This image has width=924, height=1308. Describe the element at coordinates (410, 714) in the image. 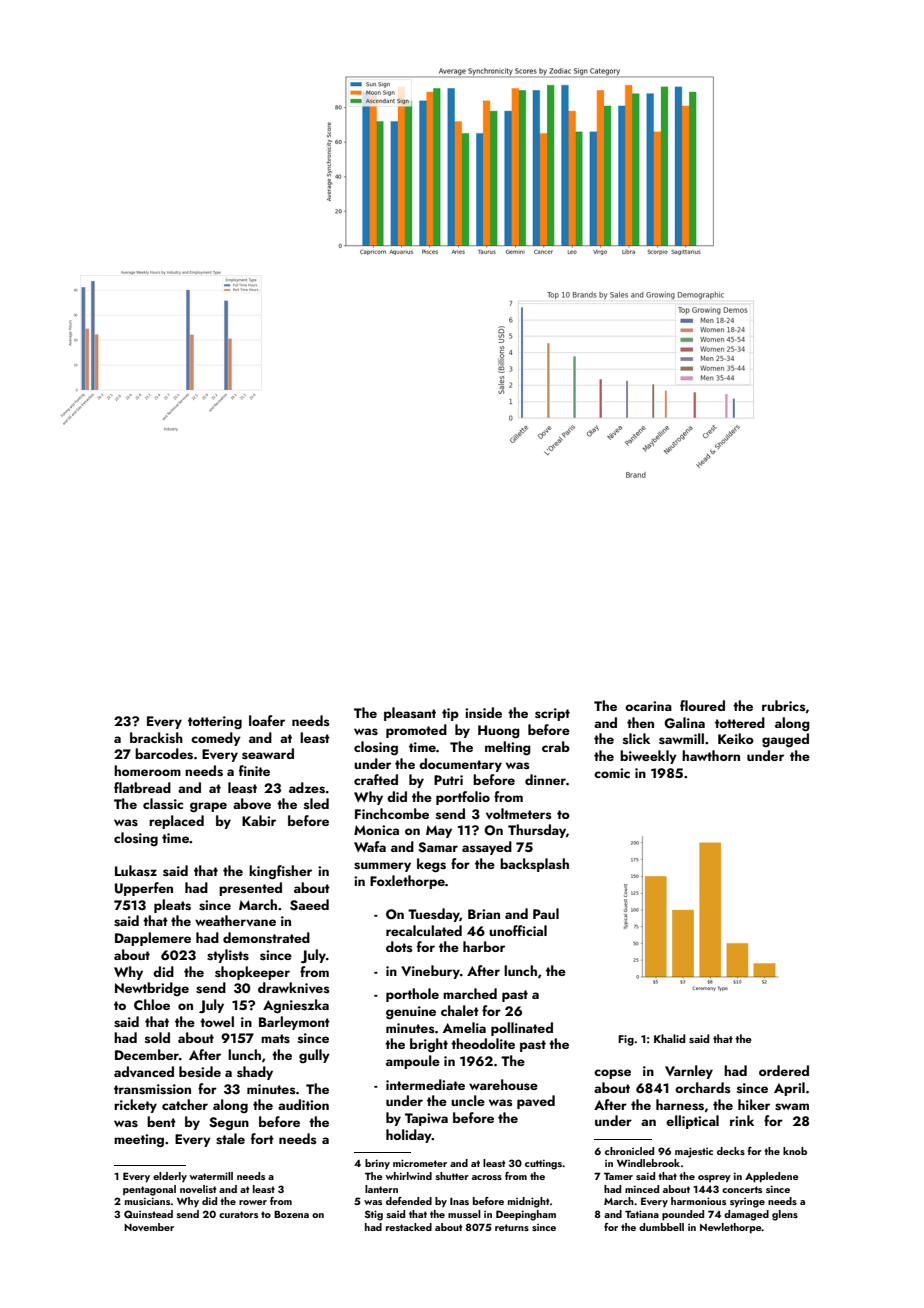

I see `pleasant` at that location.
